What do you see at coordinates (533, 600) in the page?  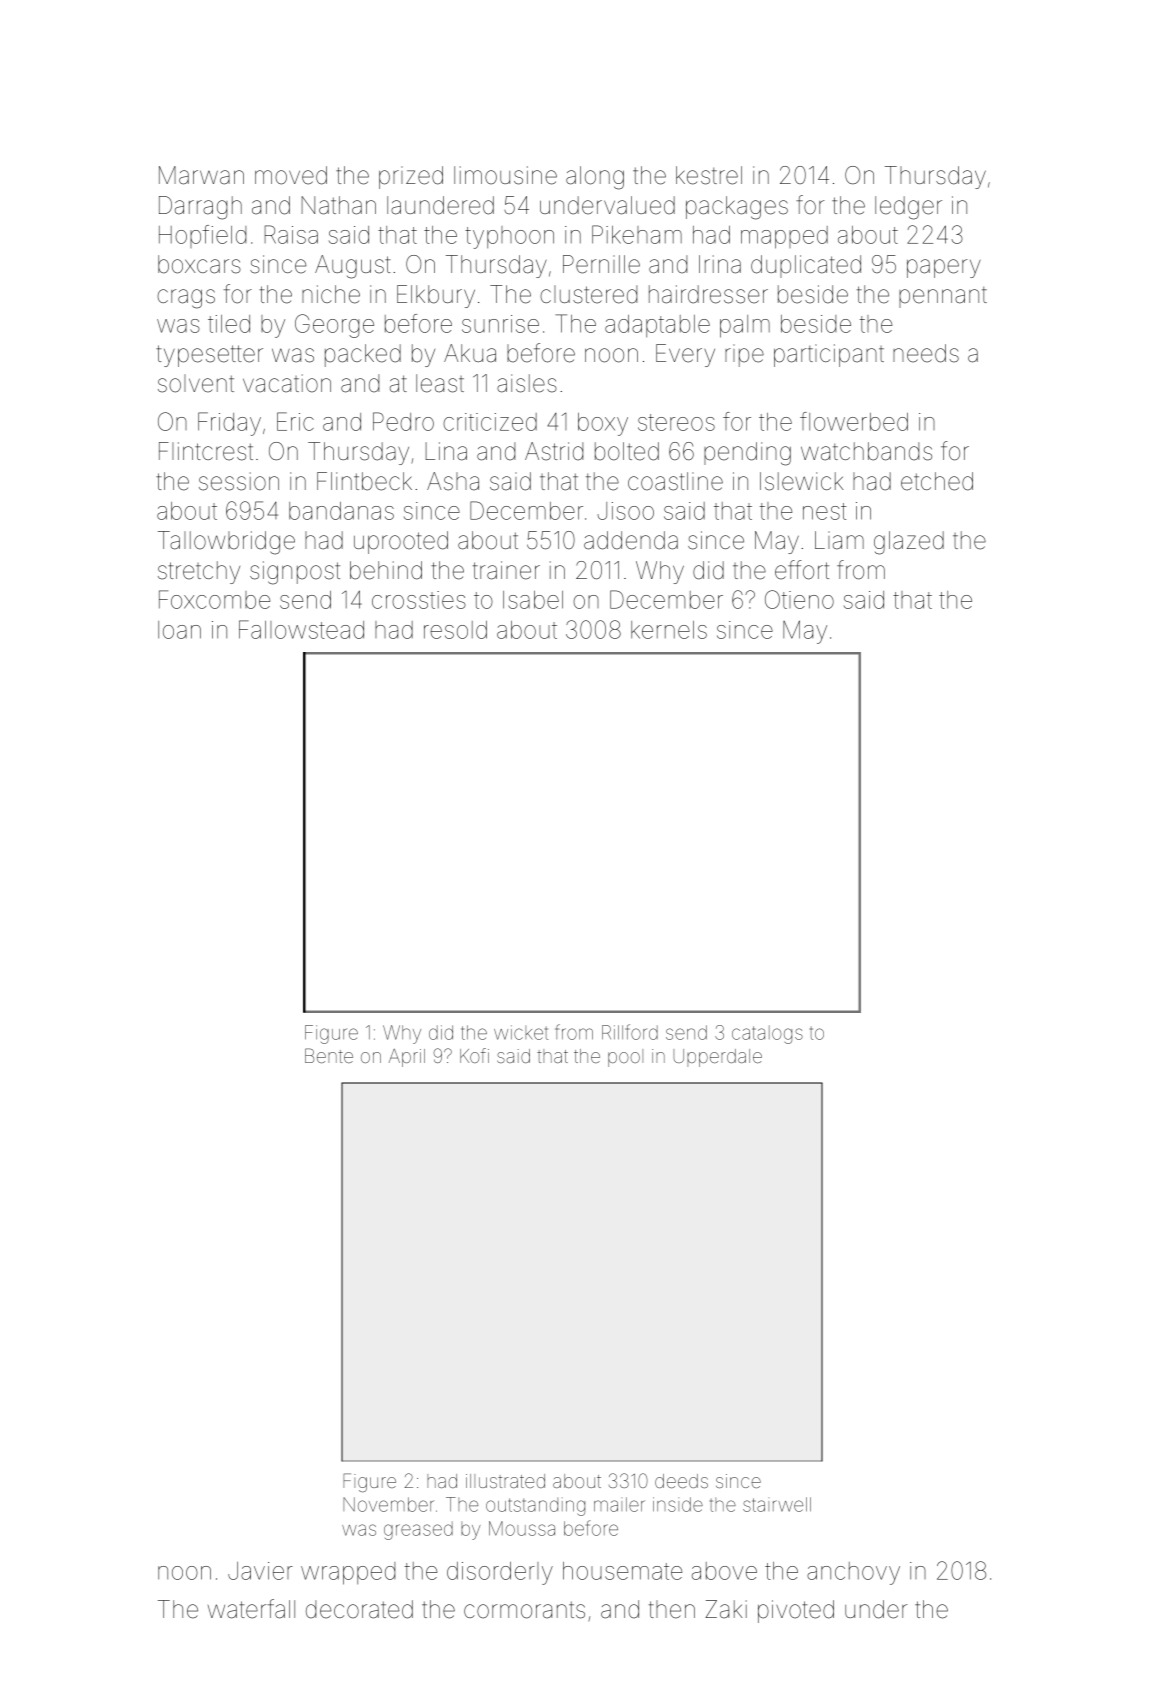 I see `Isabel` at bounding box center [533, 600].
